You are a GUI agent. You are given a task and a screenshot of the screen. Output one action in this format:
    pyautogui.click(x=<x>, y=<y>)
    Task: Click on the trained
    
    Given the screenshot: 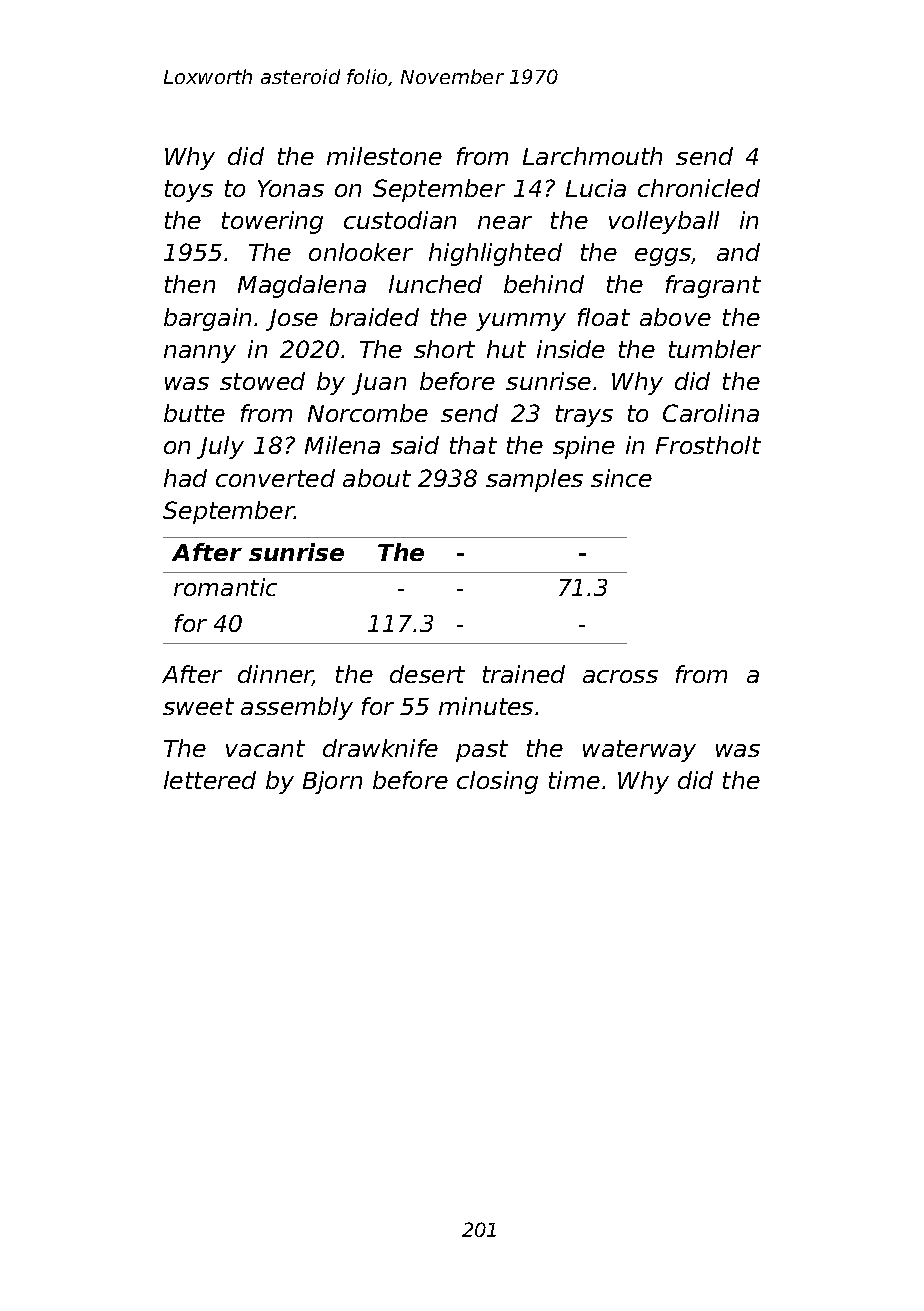 What is the action you would take?
    pyautogui.click(x=524, y=674)
